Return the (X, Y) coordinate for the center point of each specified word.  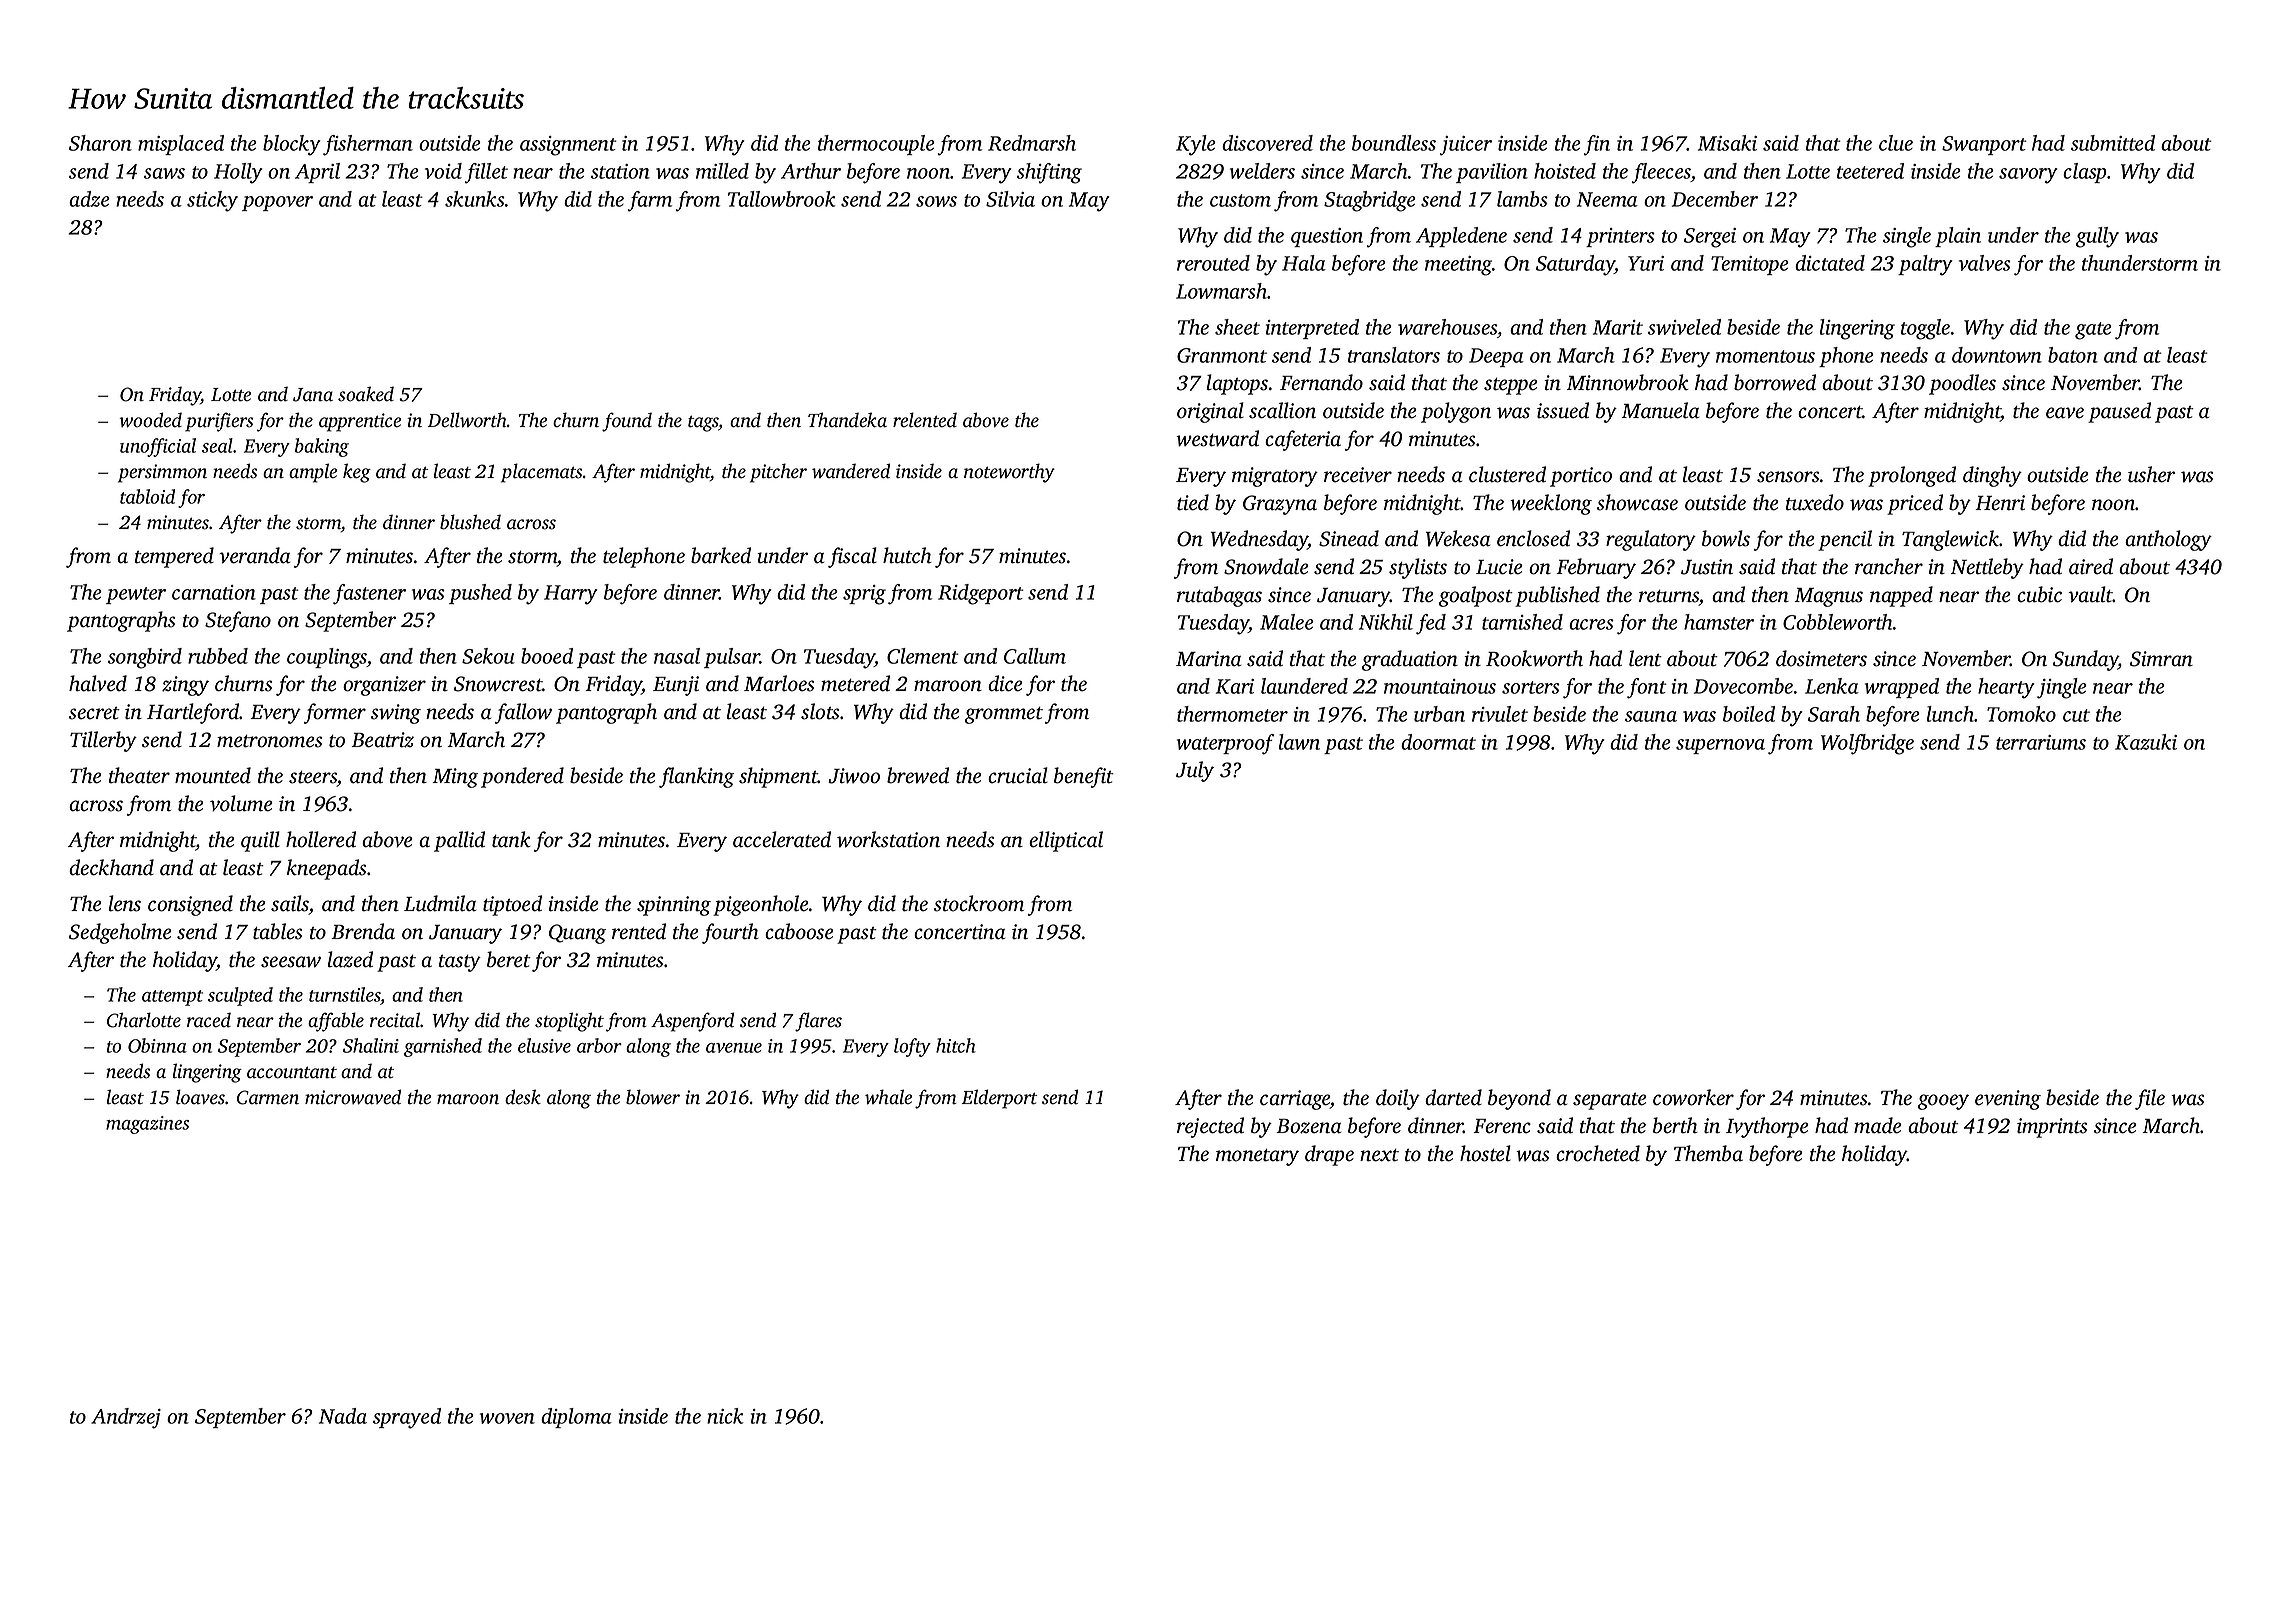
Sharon (100, 143)
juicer (1466, 146)
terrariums (2041, 742)
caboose (799, 931)
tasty (460, 963)
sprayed (407, 1418)
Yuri (1646, 263)
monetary (1257, 1157)
